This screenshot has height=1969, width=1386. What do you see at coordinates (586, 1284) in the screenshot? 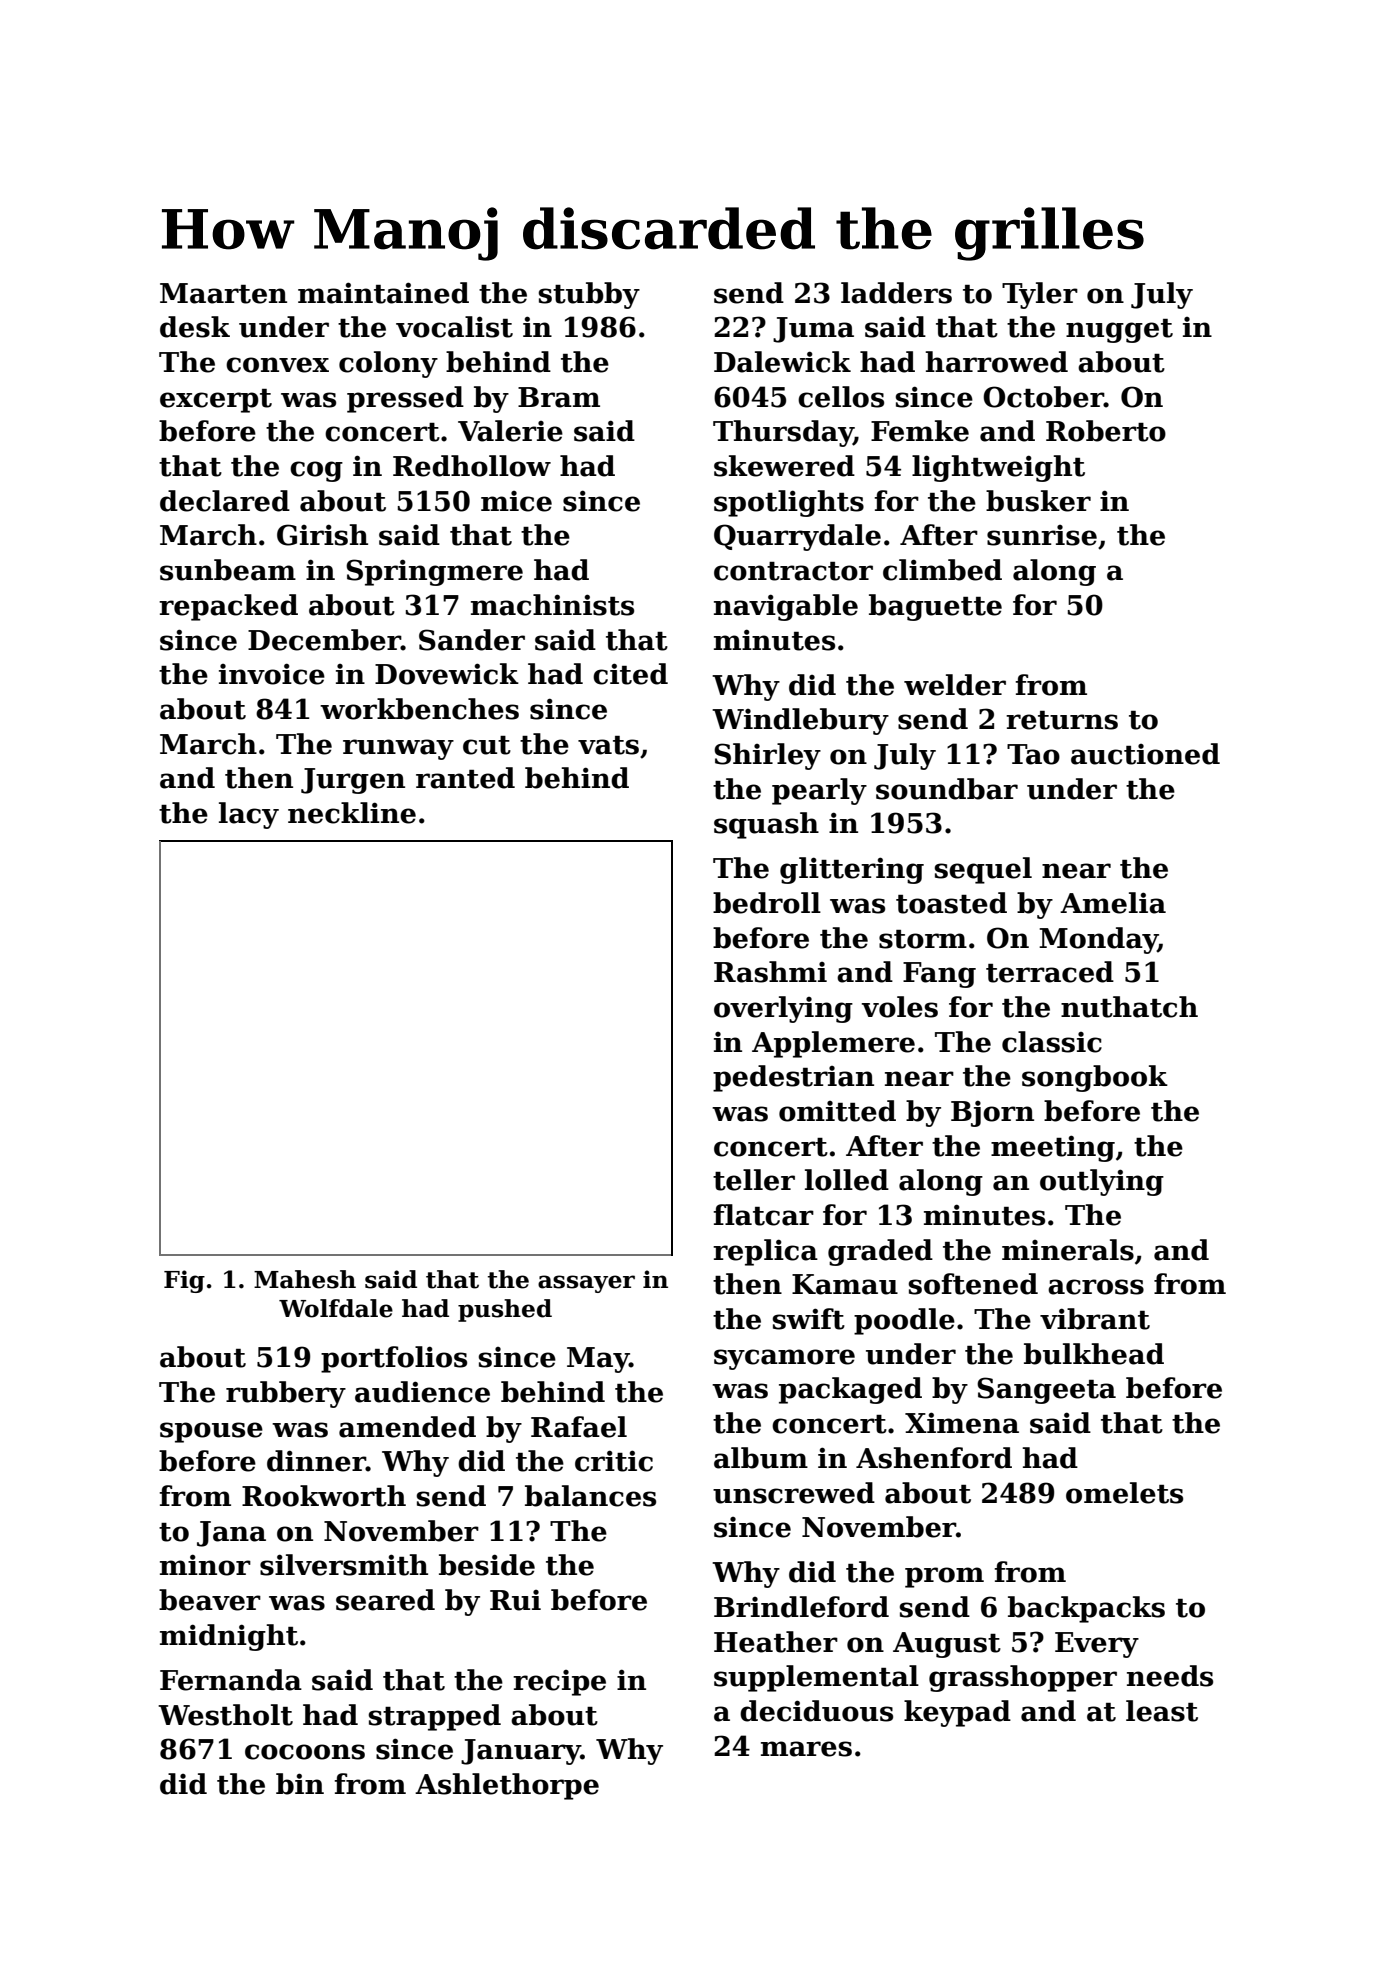
I see `assayer` at bounding box center [586, 1284].
